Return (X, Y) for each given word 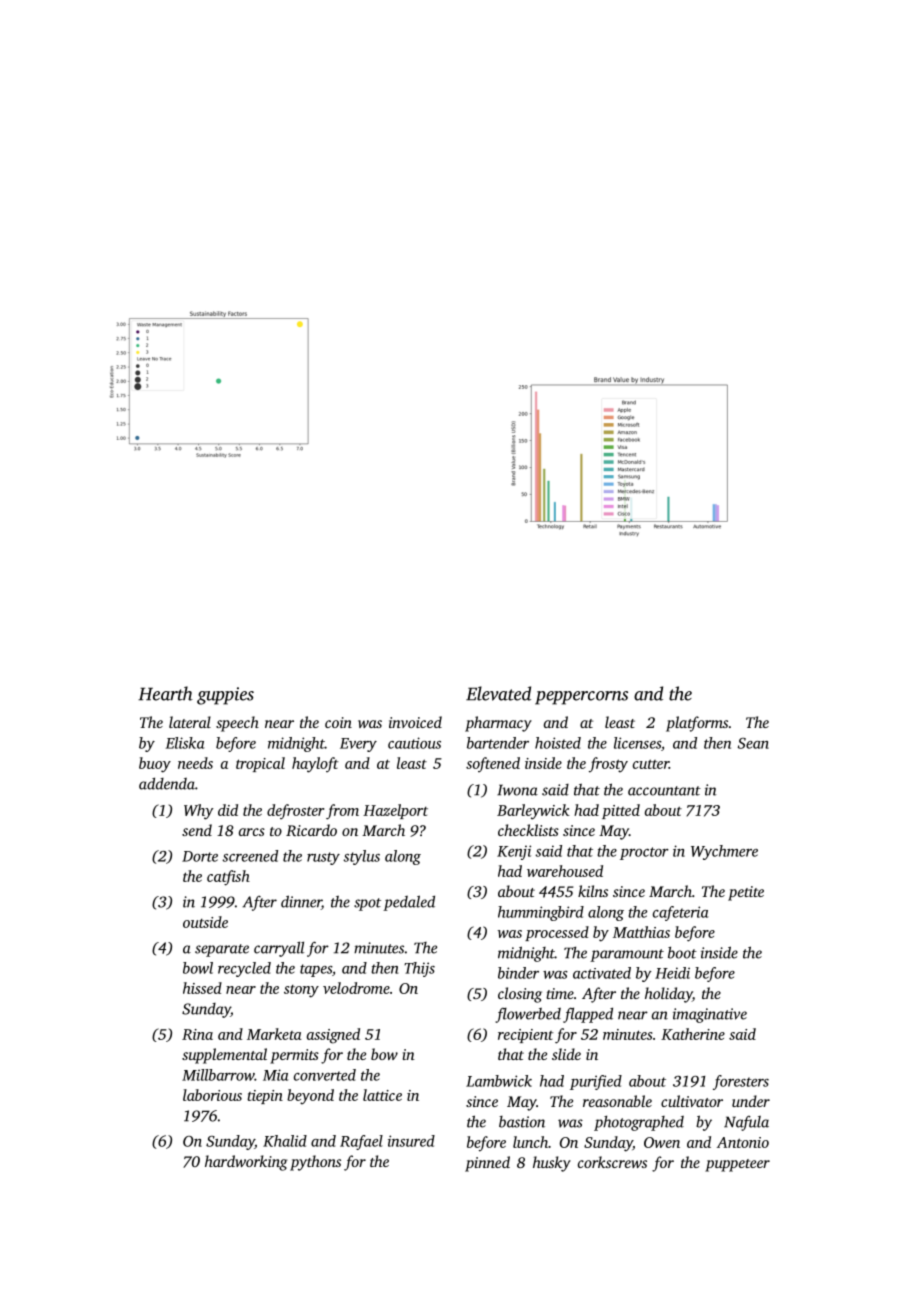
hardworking (246, 1163)
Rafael (361, 1142)
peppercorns (581, 698)
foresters (741, 1082)
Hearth (165, 693)
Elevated (498, 693)
